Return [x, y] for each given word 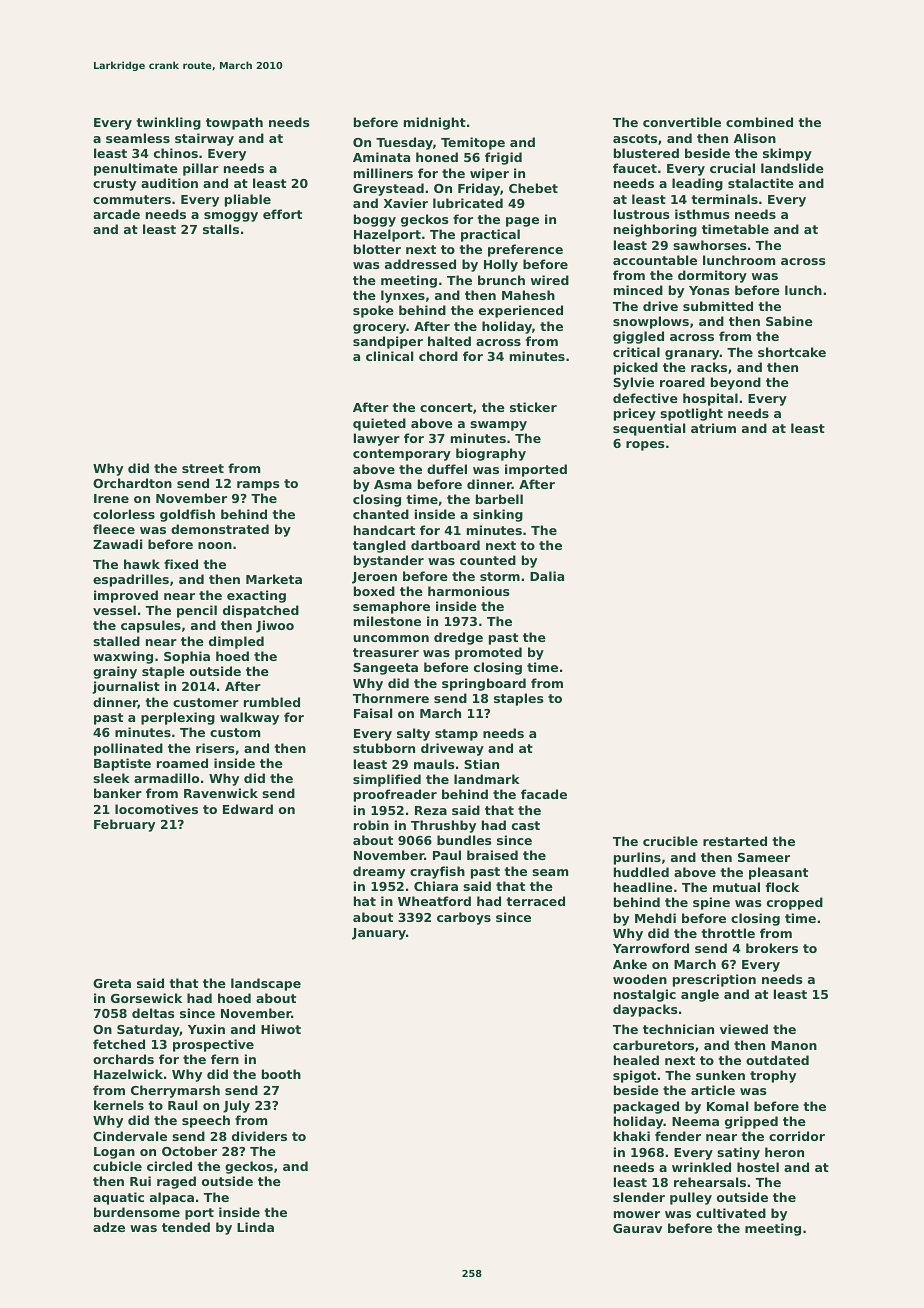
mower [637, 1214]
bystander [389, 561]
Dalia [547, 576]
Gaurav [637, 1228]
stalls [221, 229]
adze [109, 1227]
